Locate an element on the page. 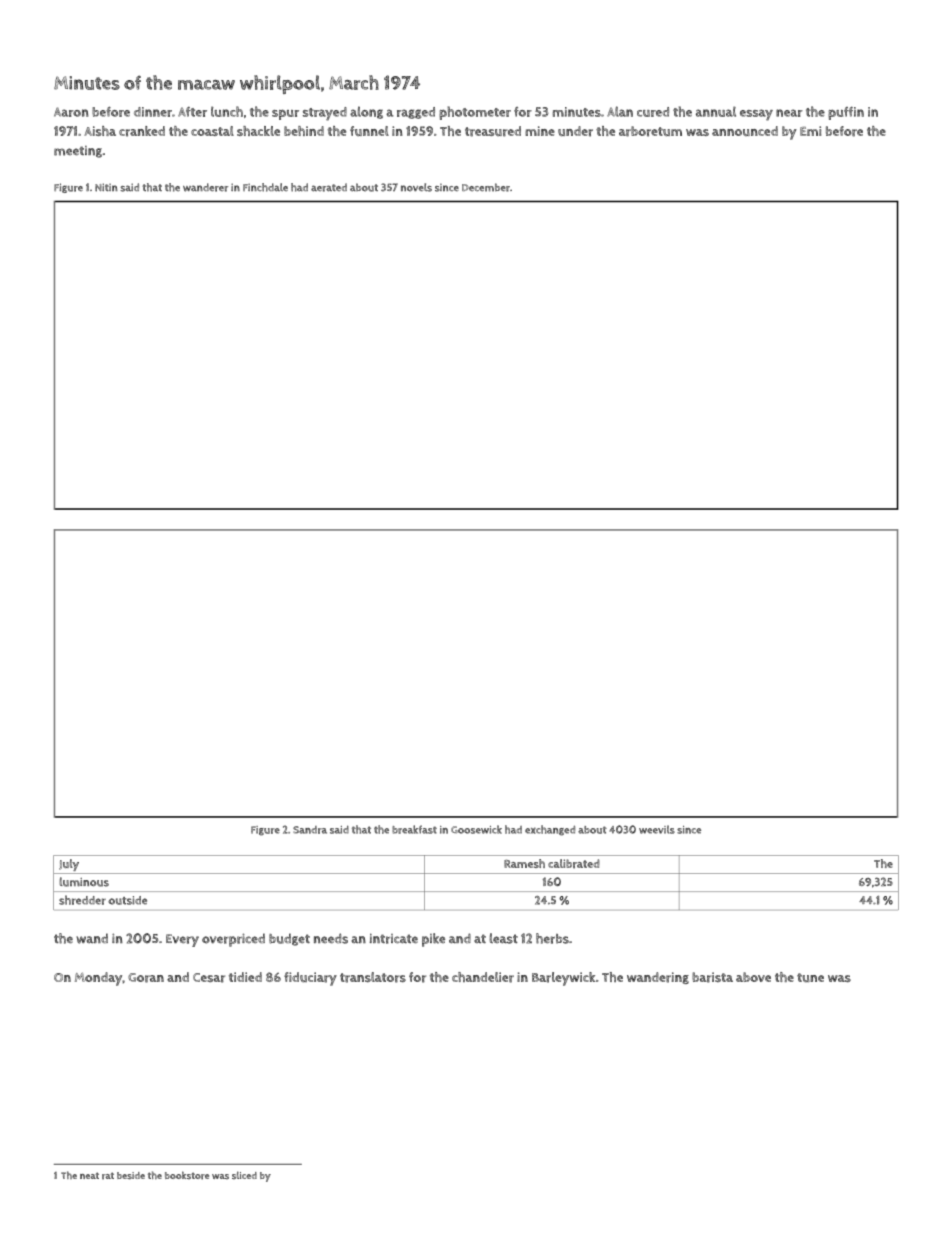 This page has height=1233, width=952. Goosewick is located at coordinates (476, 829).
